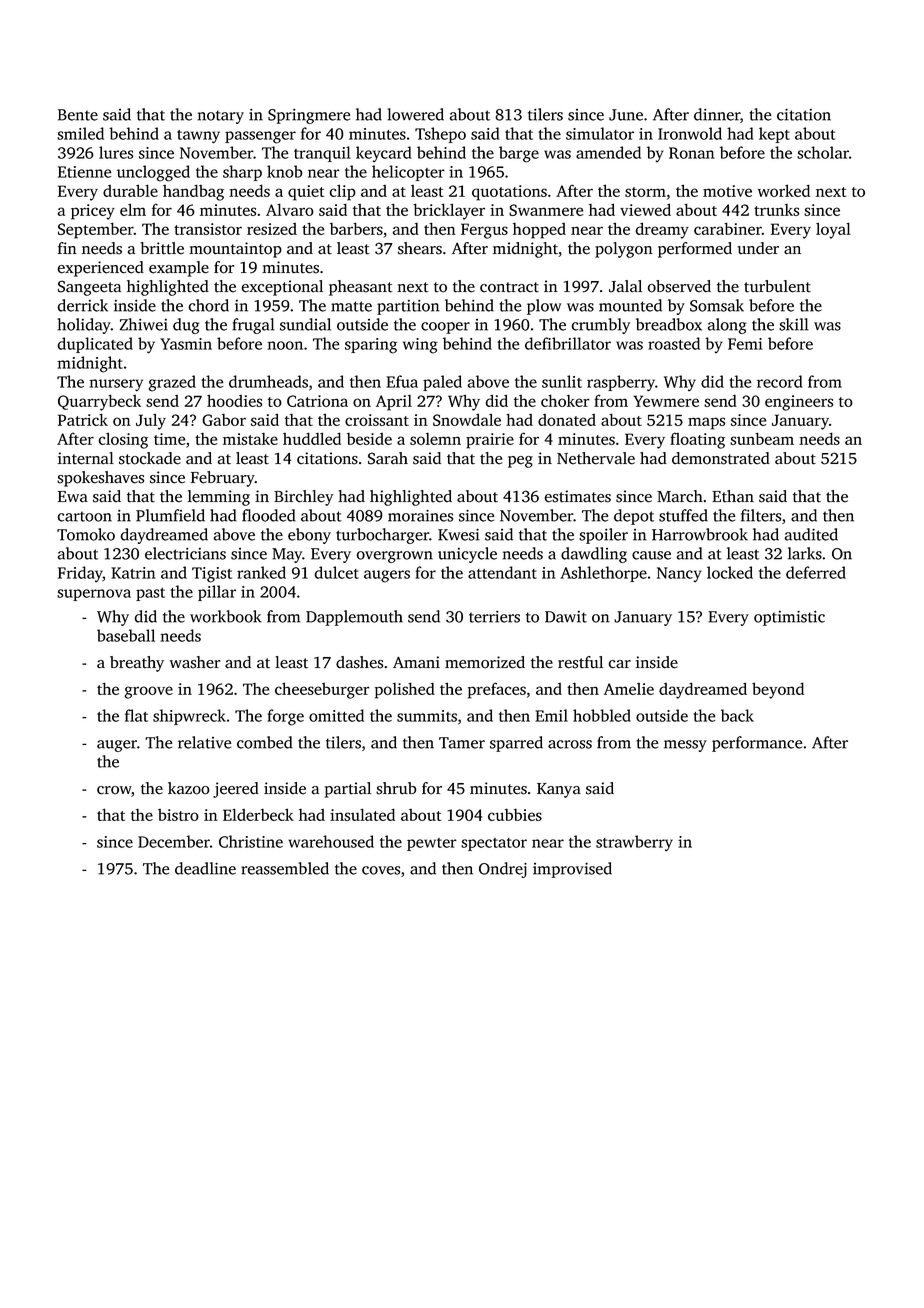 This screenshot has width=924, height=1308. Describe the element at coordinates (624, 250) in the screenshot. I see `polygon` at that location.
